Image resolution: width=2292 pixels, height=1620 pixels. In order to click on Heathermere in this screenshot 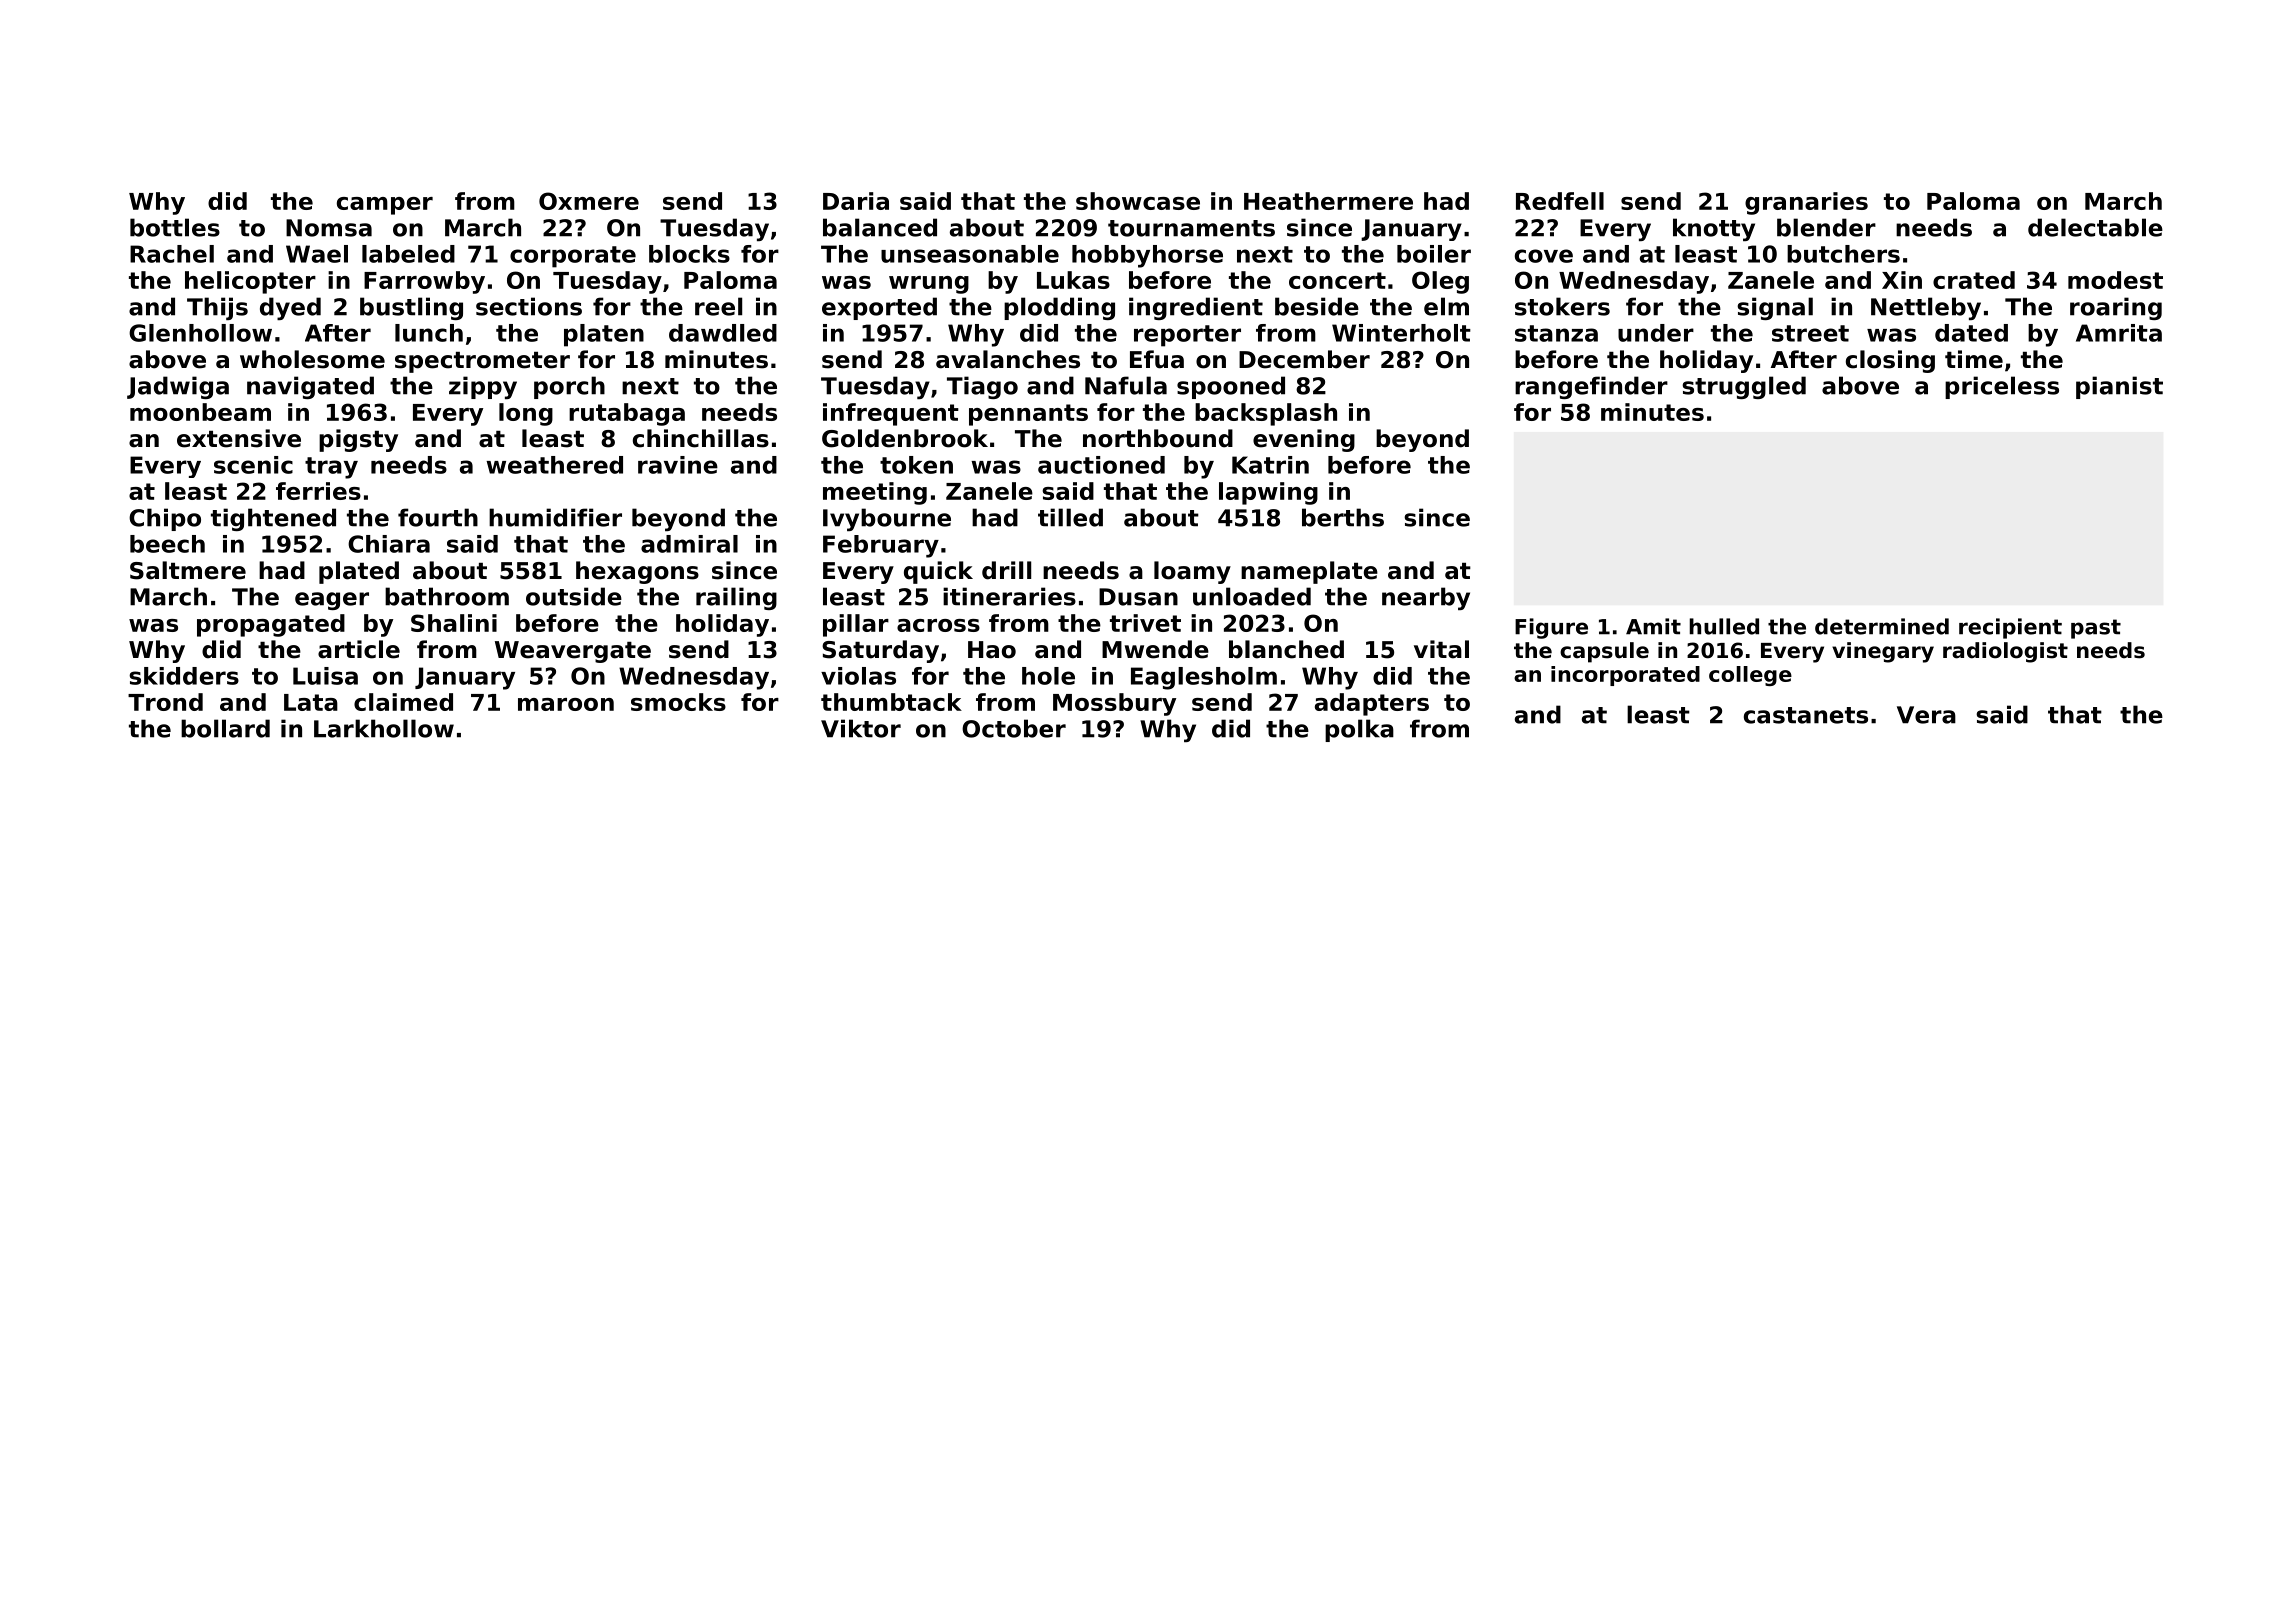, I will do `click(1328, 201)`.
